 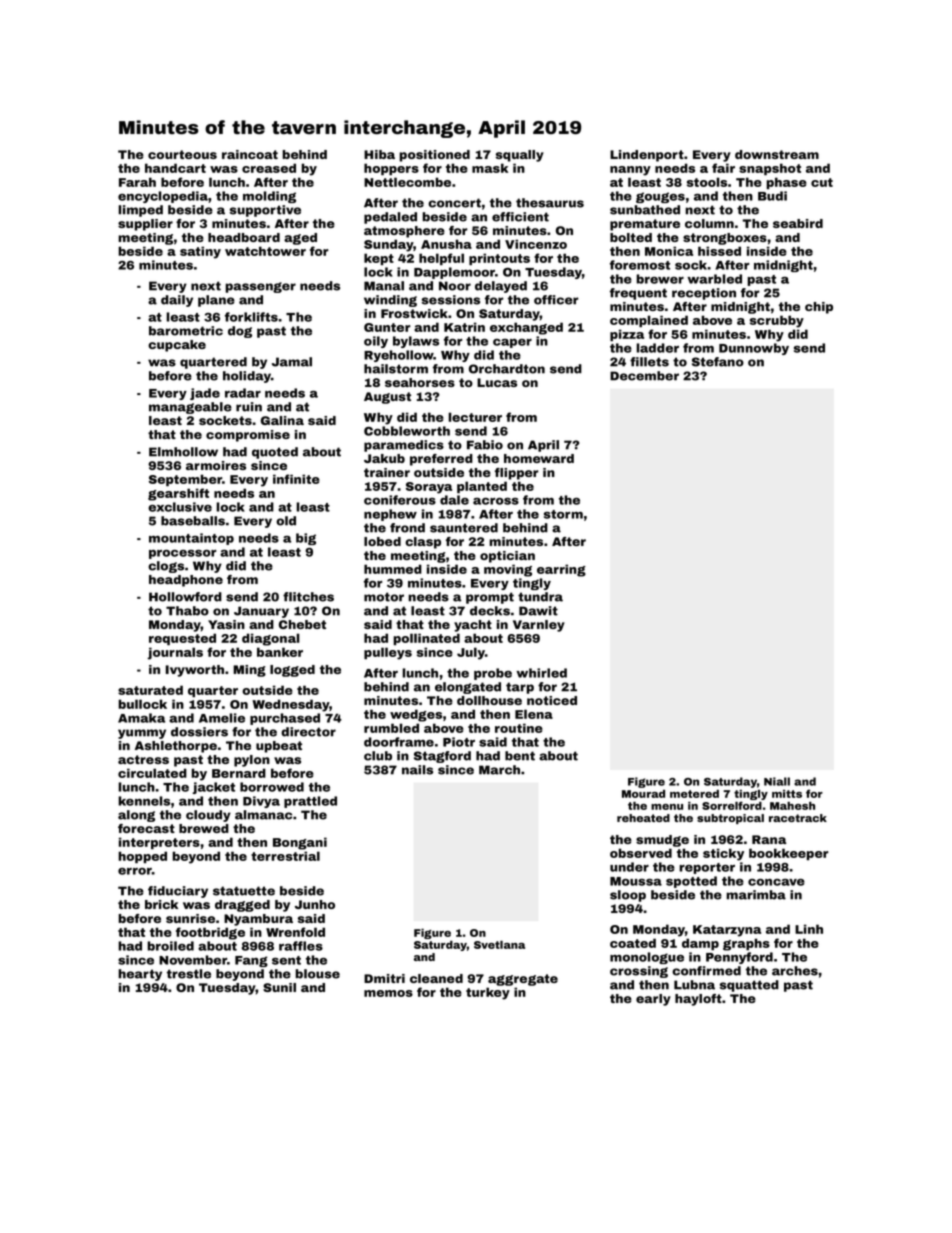 I want to click on atmosphere, so click(x=404, y=232).
